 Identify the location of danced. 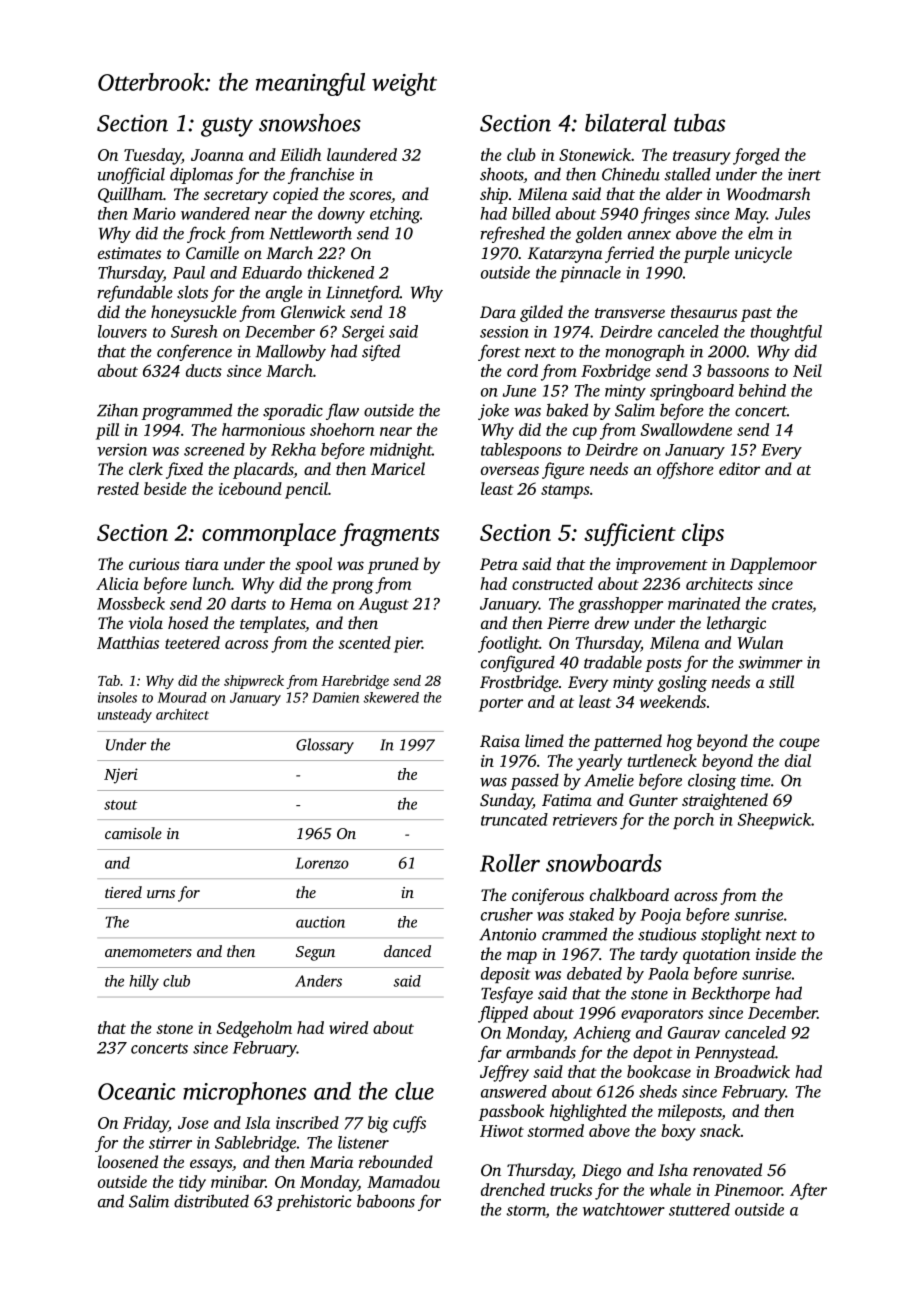
(407, 951).
